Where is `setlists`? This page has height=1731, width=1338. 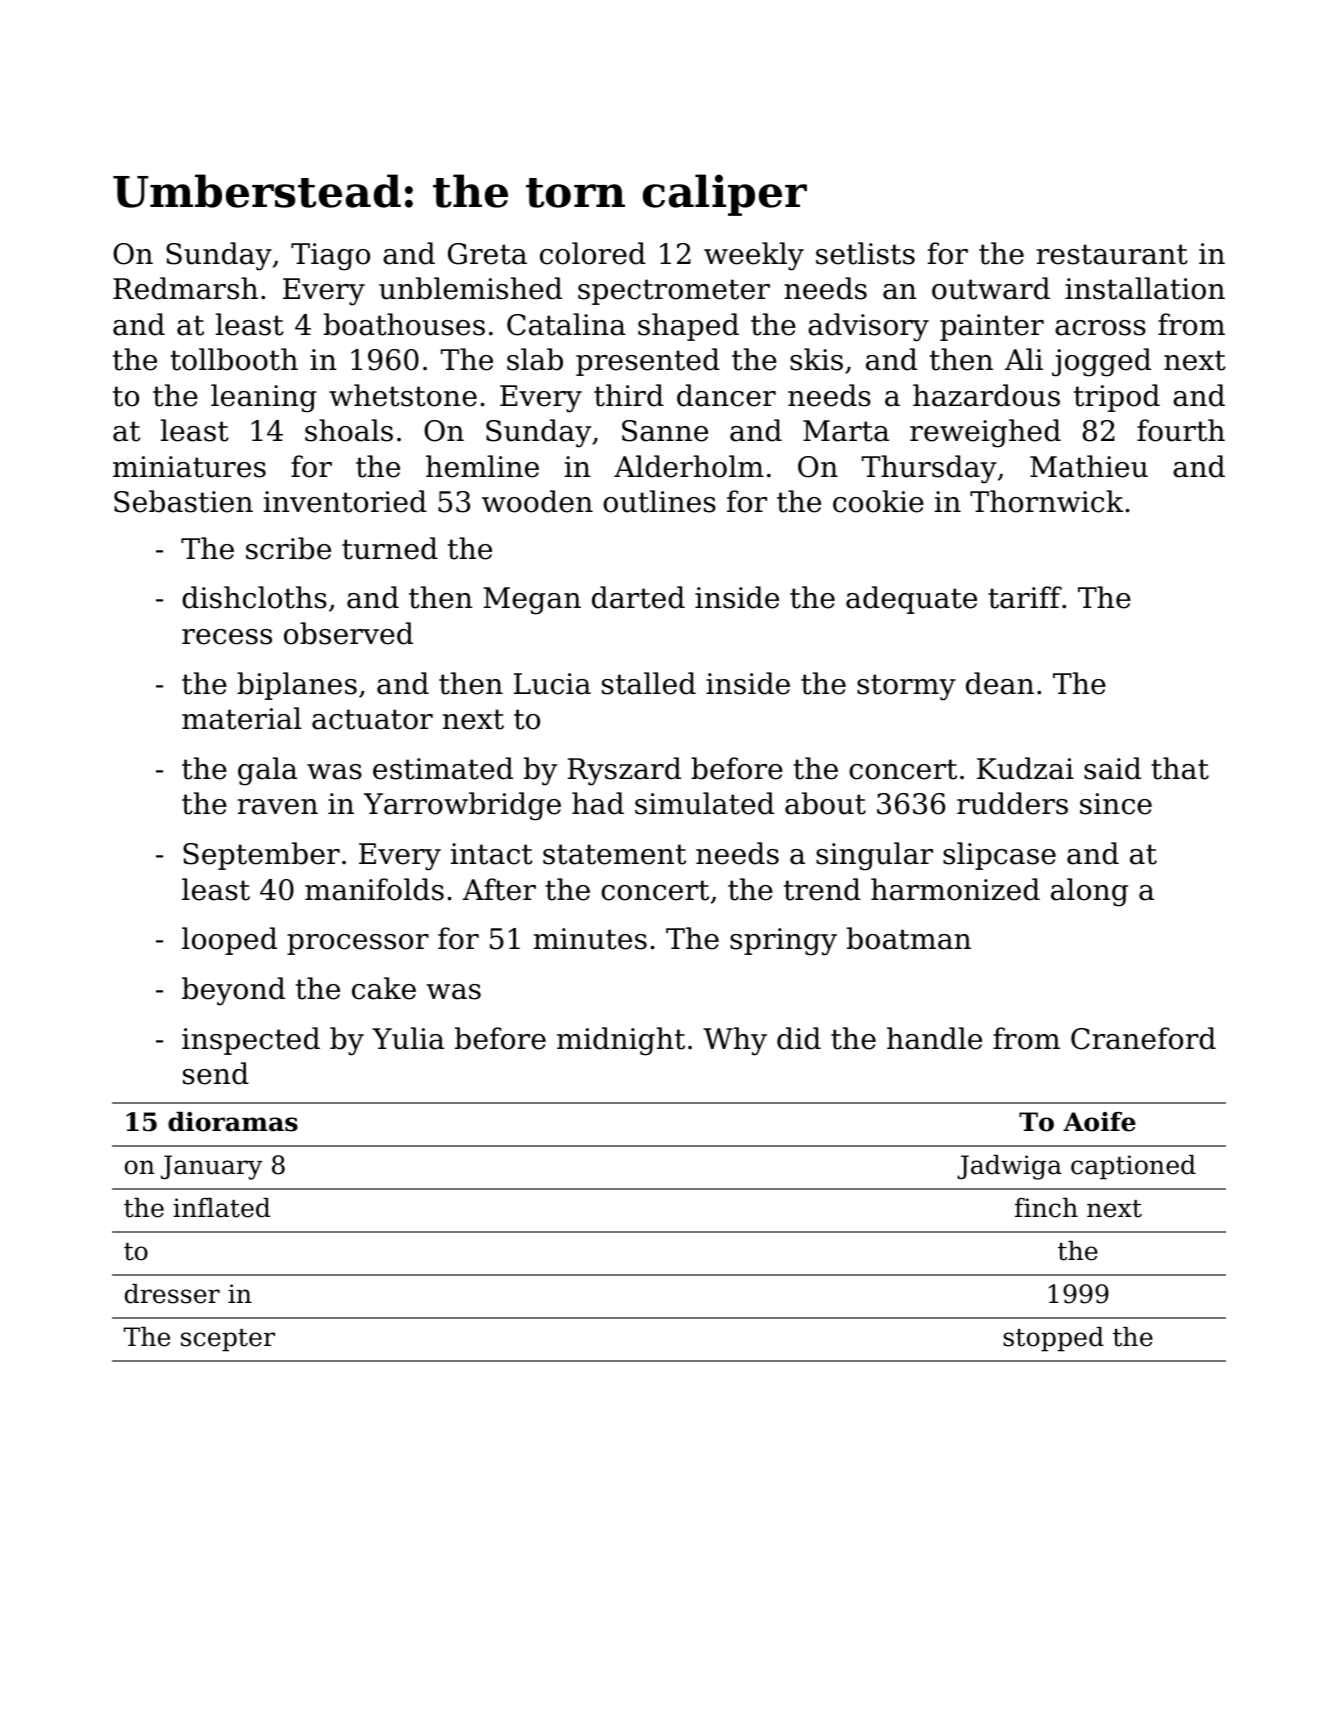 setlists is located at coordinates (865, 253).
